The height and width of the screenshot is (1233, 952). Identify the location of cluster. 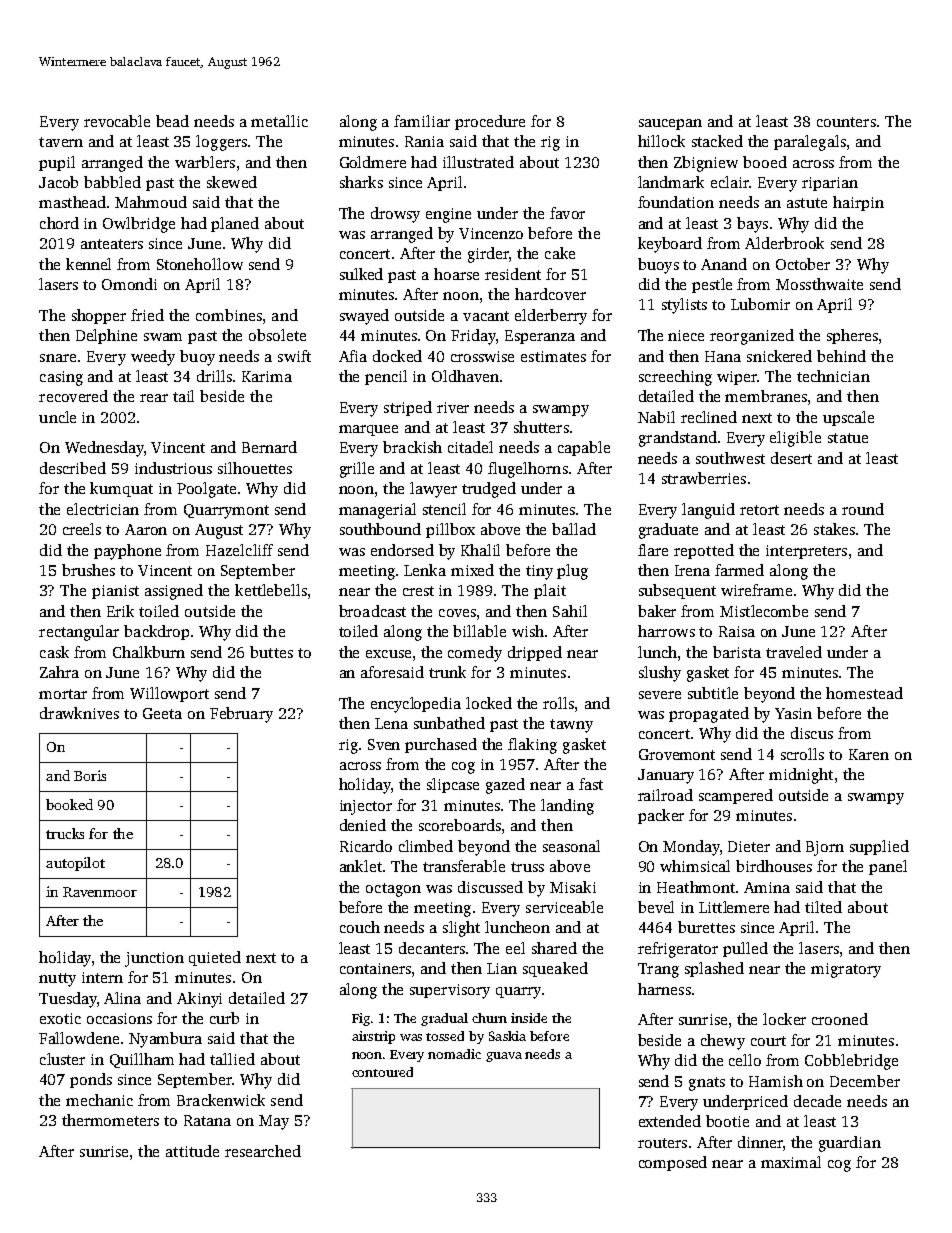
(62, 1059).
